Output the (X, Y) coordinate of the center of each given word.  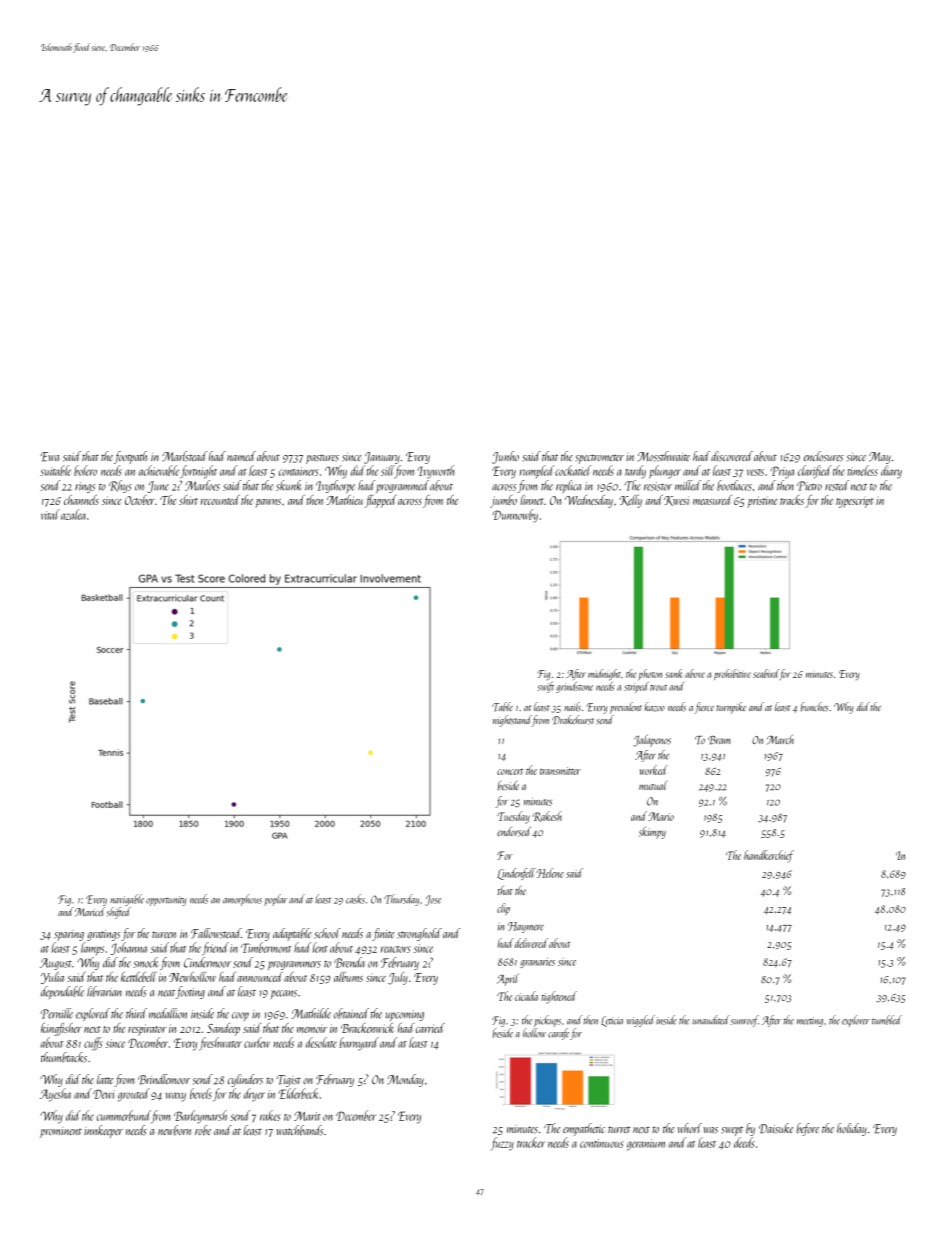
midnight (604, 675)
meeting (810, 1022)
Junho (505, 457)
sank (674, 673)
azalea (73, 514)
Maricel (90, 912)
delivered (531, 943)
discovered (732, 456)
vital (50, 514)
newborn (174, 1130)
